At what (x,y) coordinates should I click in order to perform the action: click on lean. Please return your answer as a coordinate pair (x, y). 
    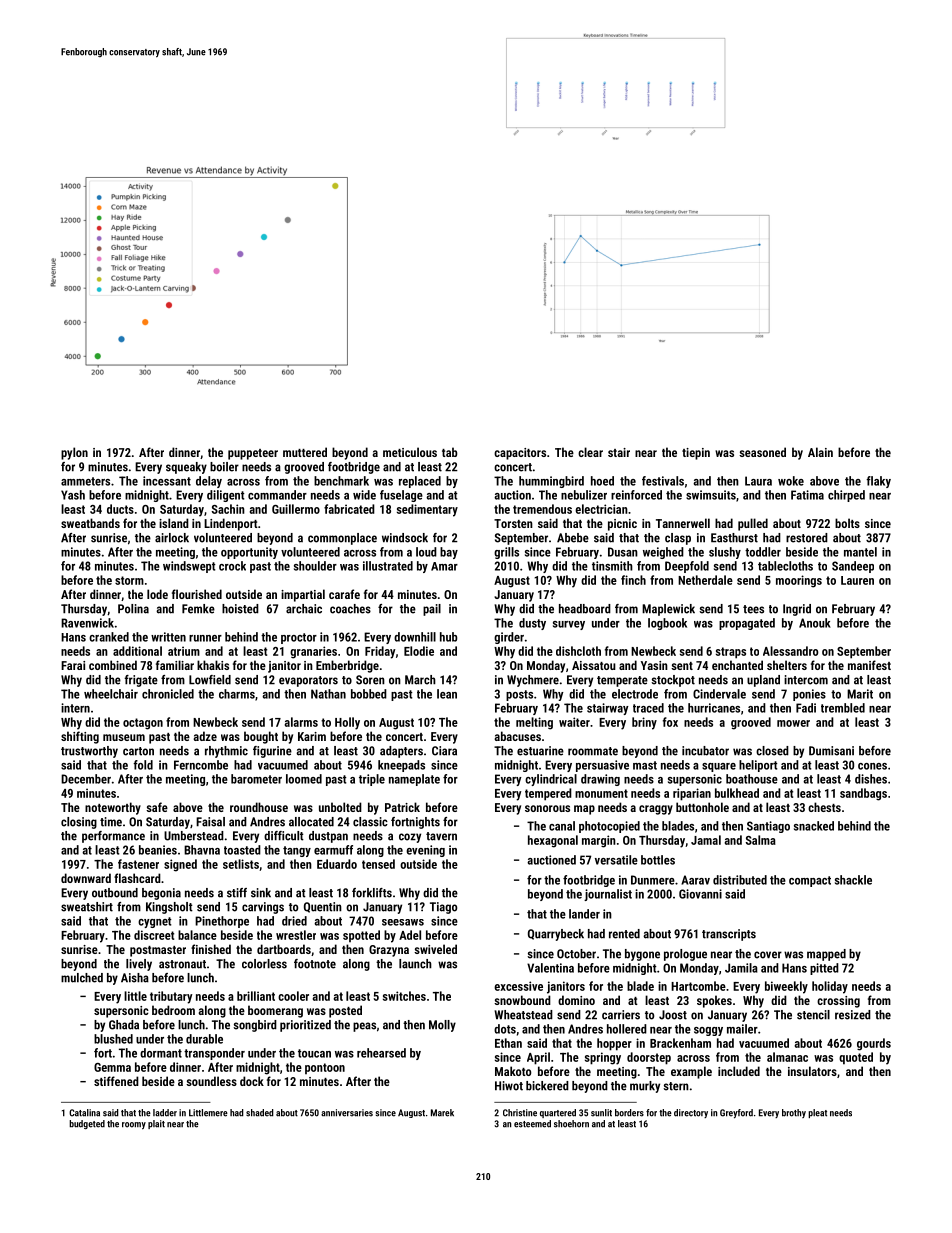
    Looking at the image, I should click on (447, 694).
